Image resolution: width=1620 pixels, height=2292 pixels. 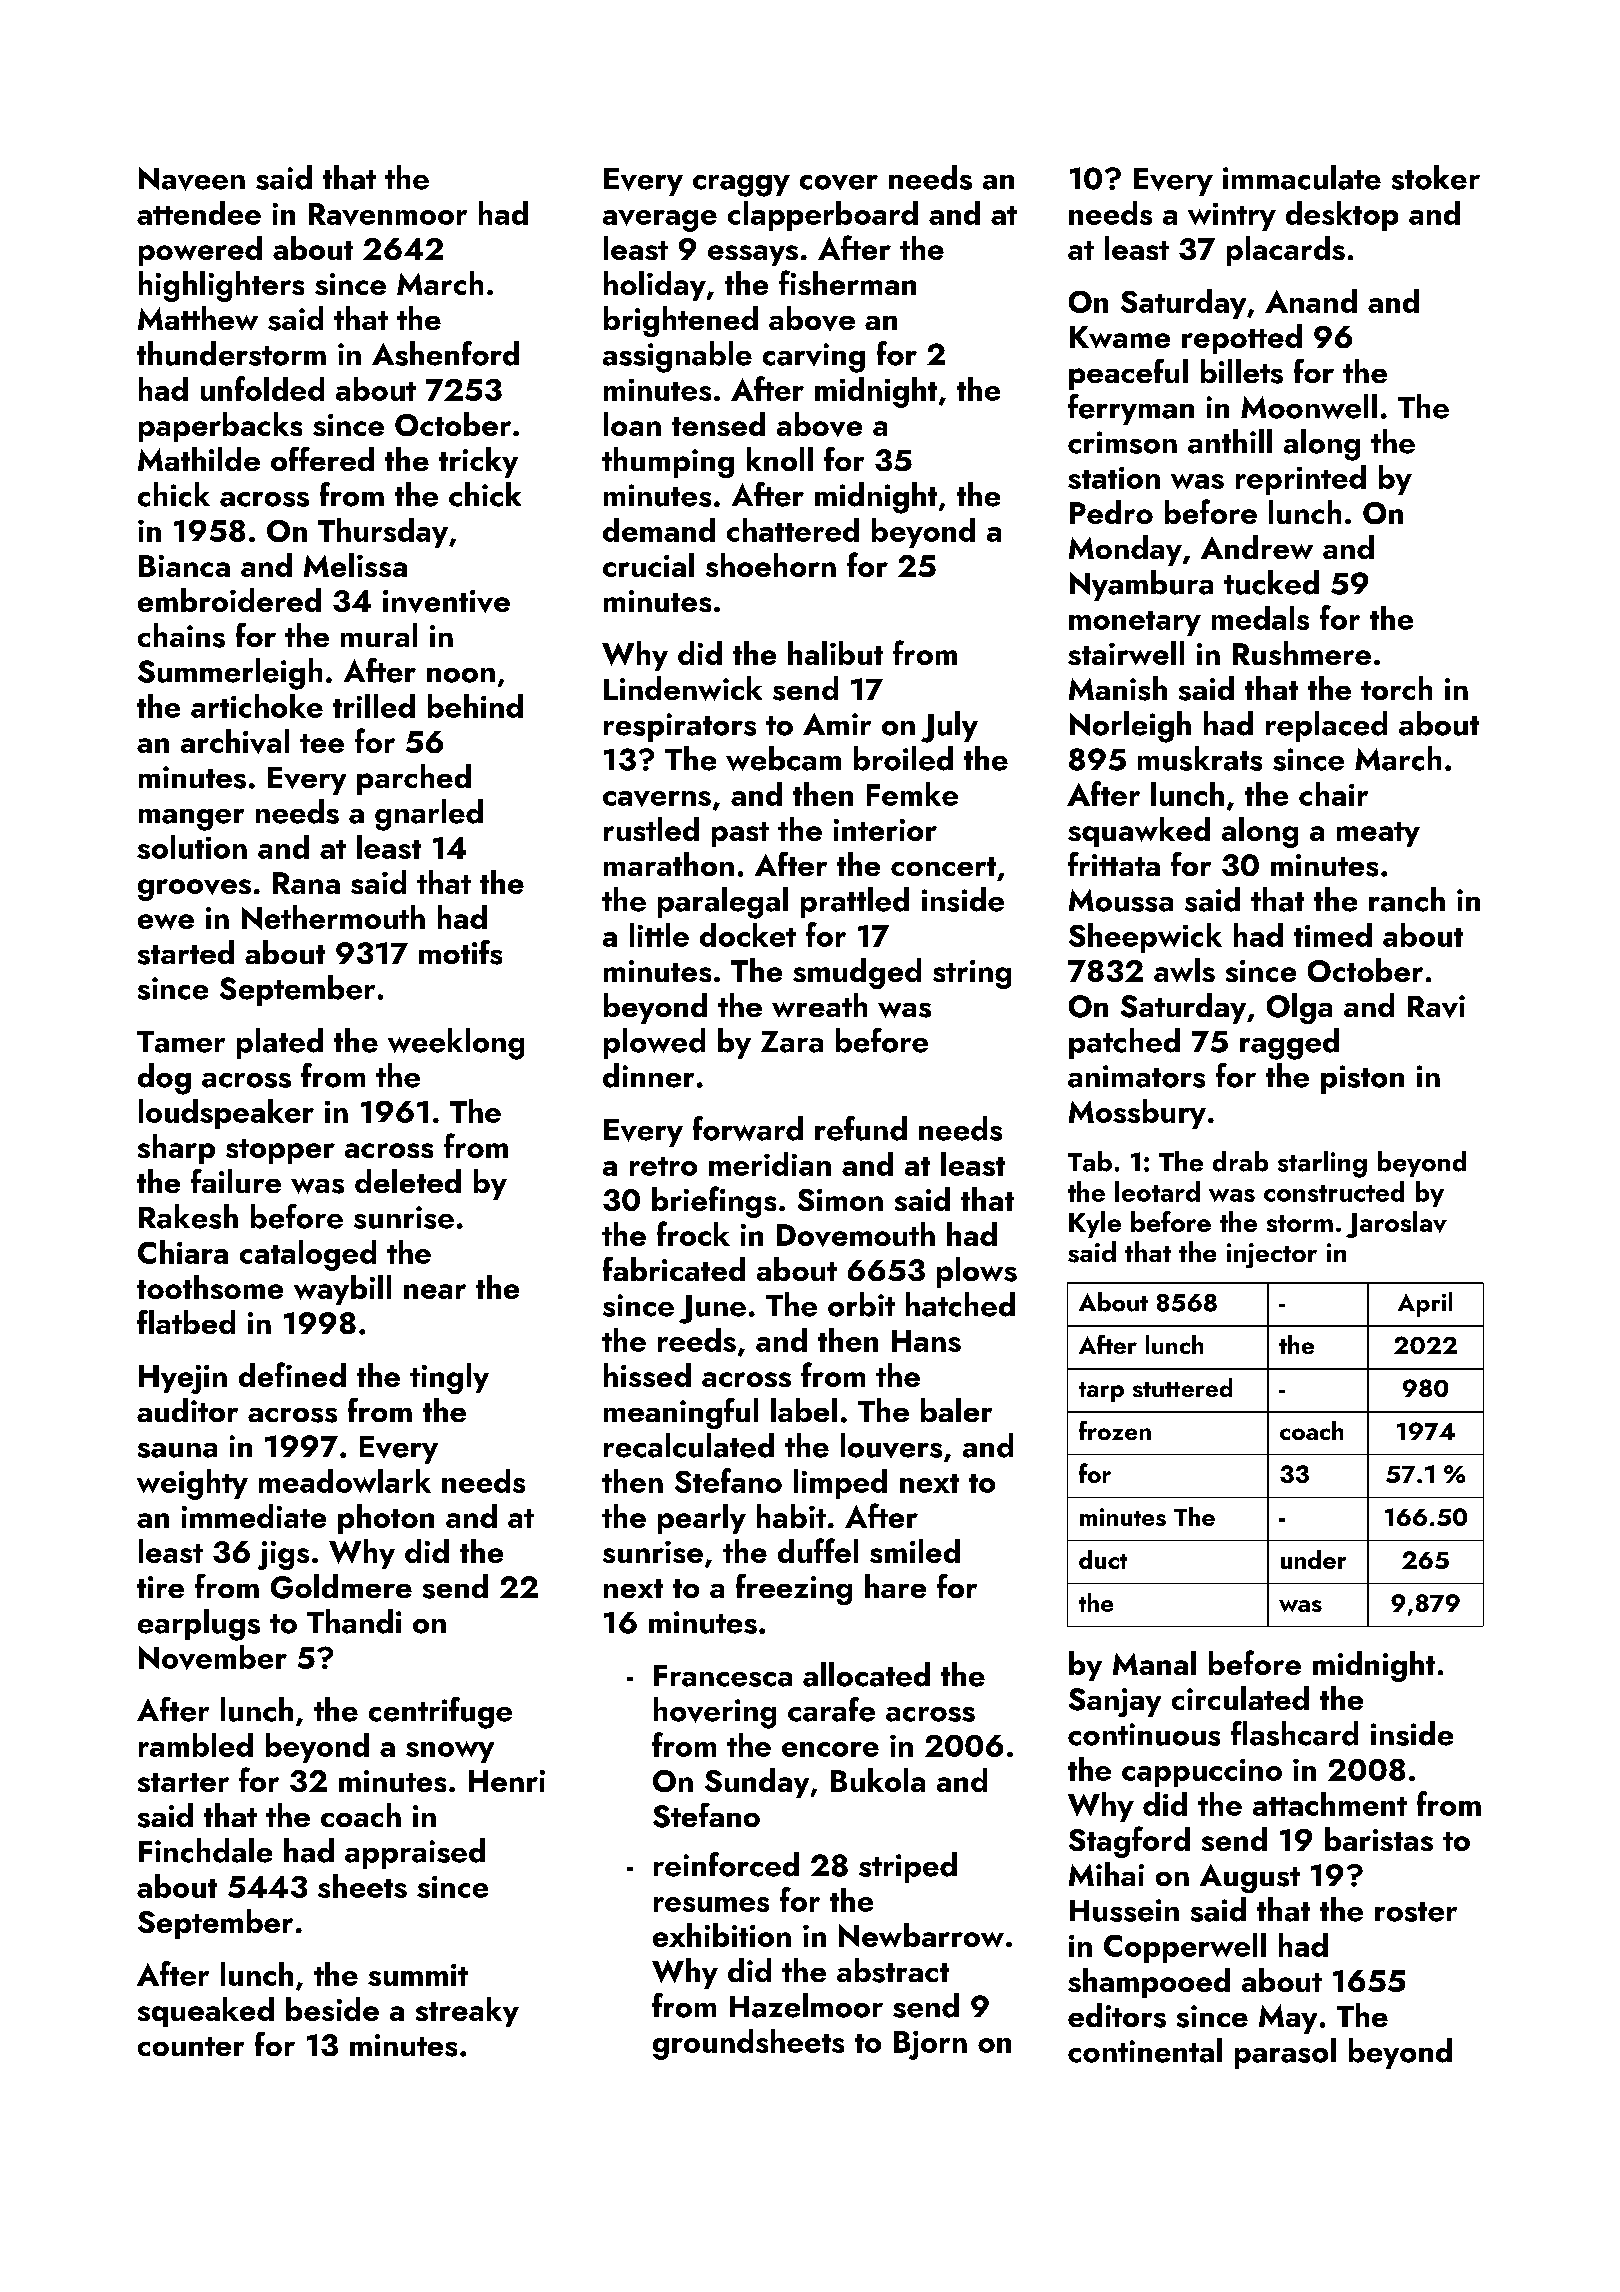 What do you see at coordinates (840, 1200) in the screenshot?
I see `Simon` at bounding box center [840, 1200].
